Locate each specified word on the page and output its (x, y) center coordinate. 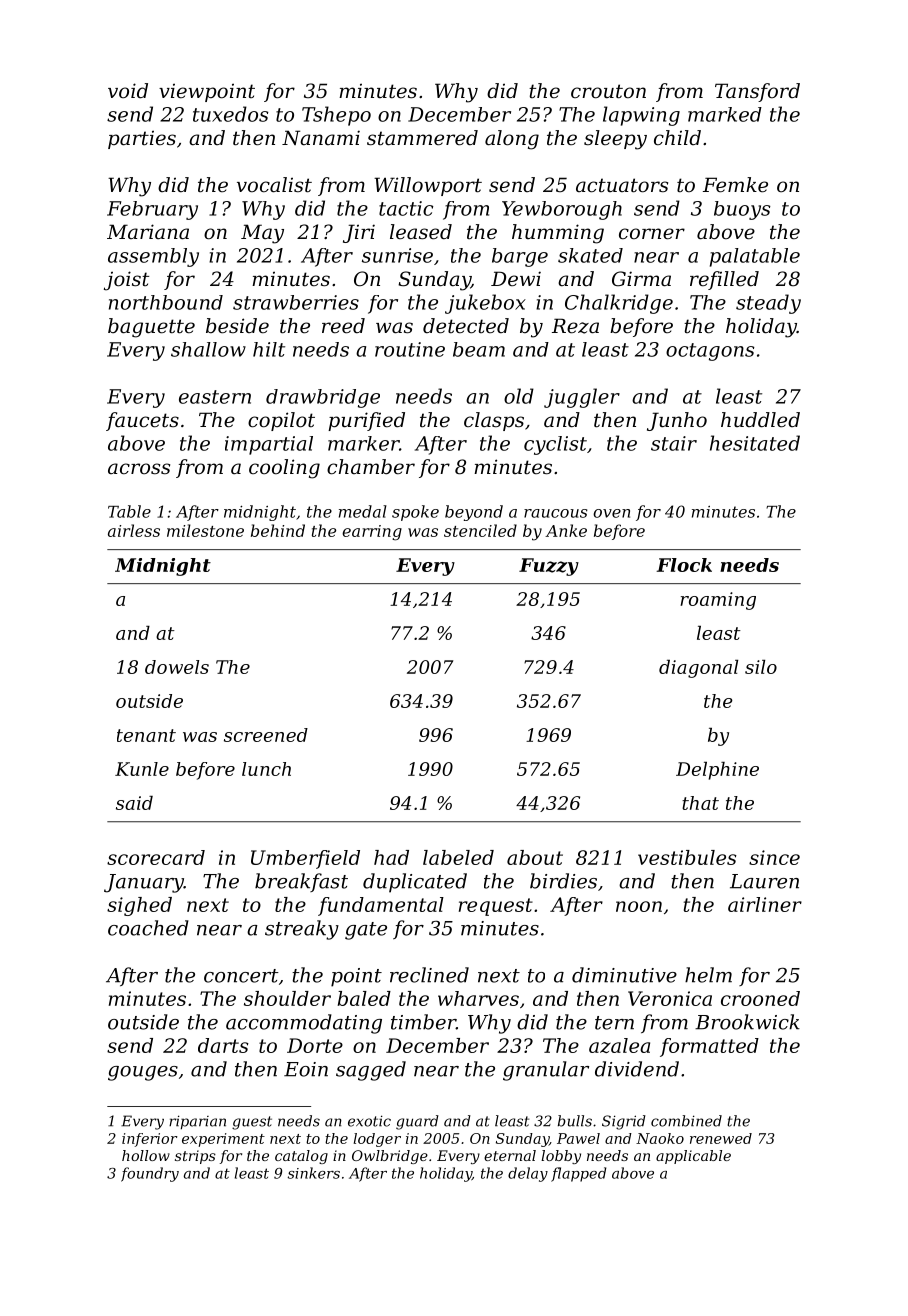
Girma (641, 279)
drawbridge (323, 398)
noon (639, 906)
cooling (284, 469)
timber (423, 1022)
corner (652, 234)
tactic (406, 208)
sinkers (314, 1173)
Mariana (148, 232)
